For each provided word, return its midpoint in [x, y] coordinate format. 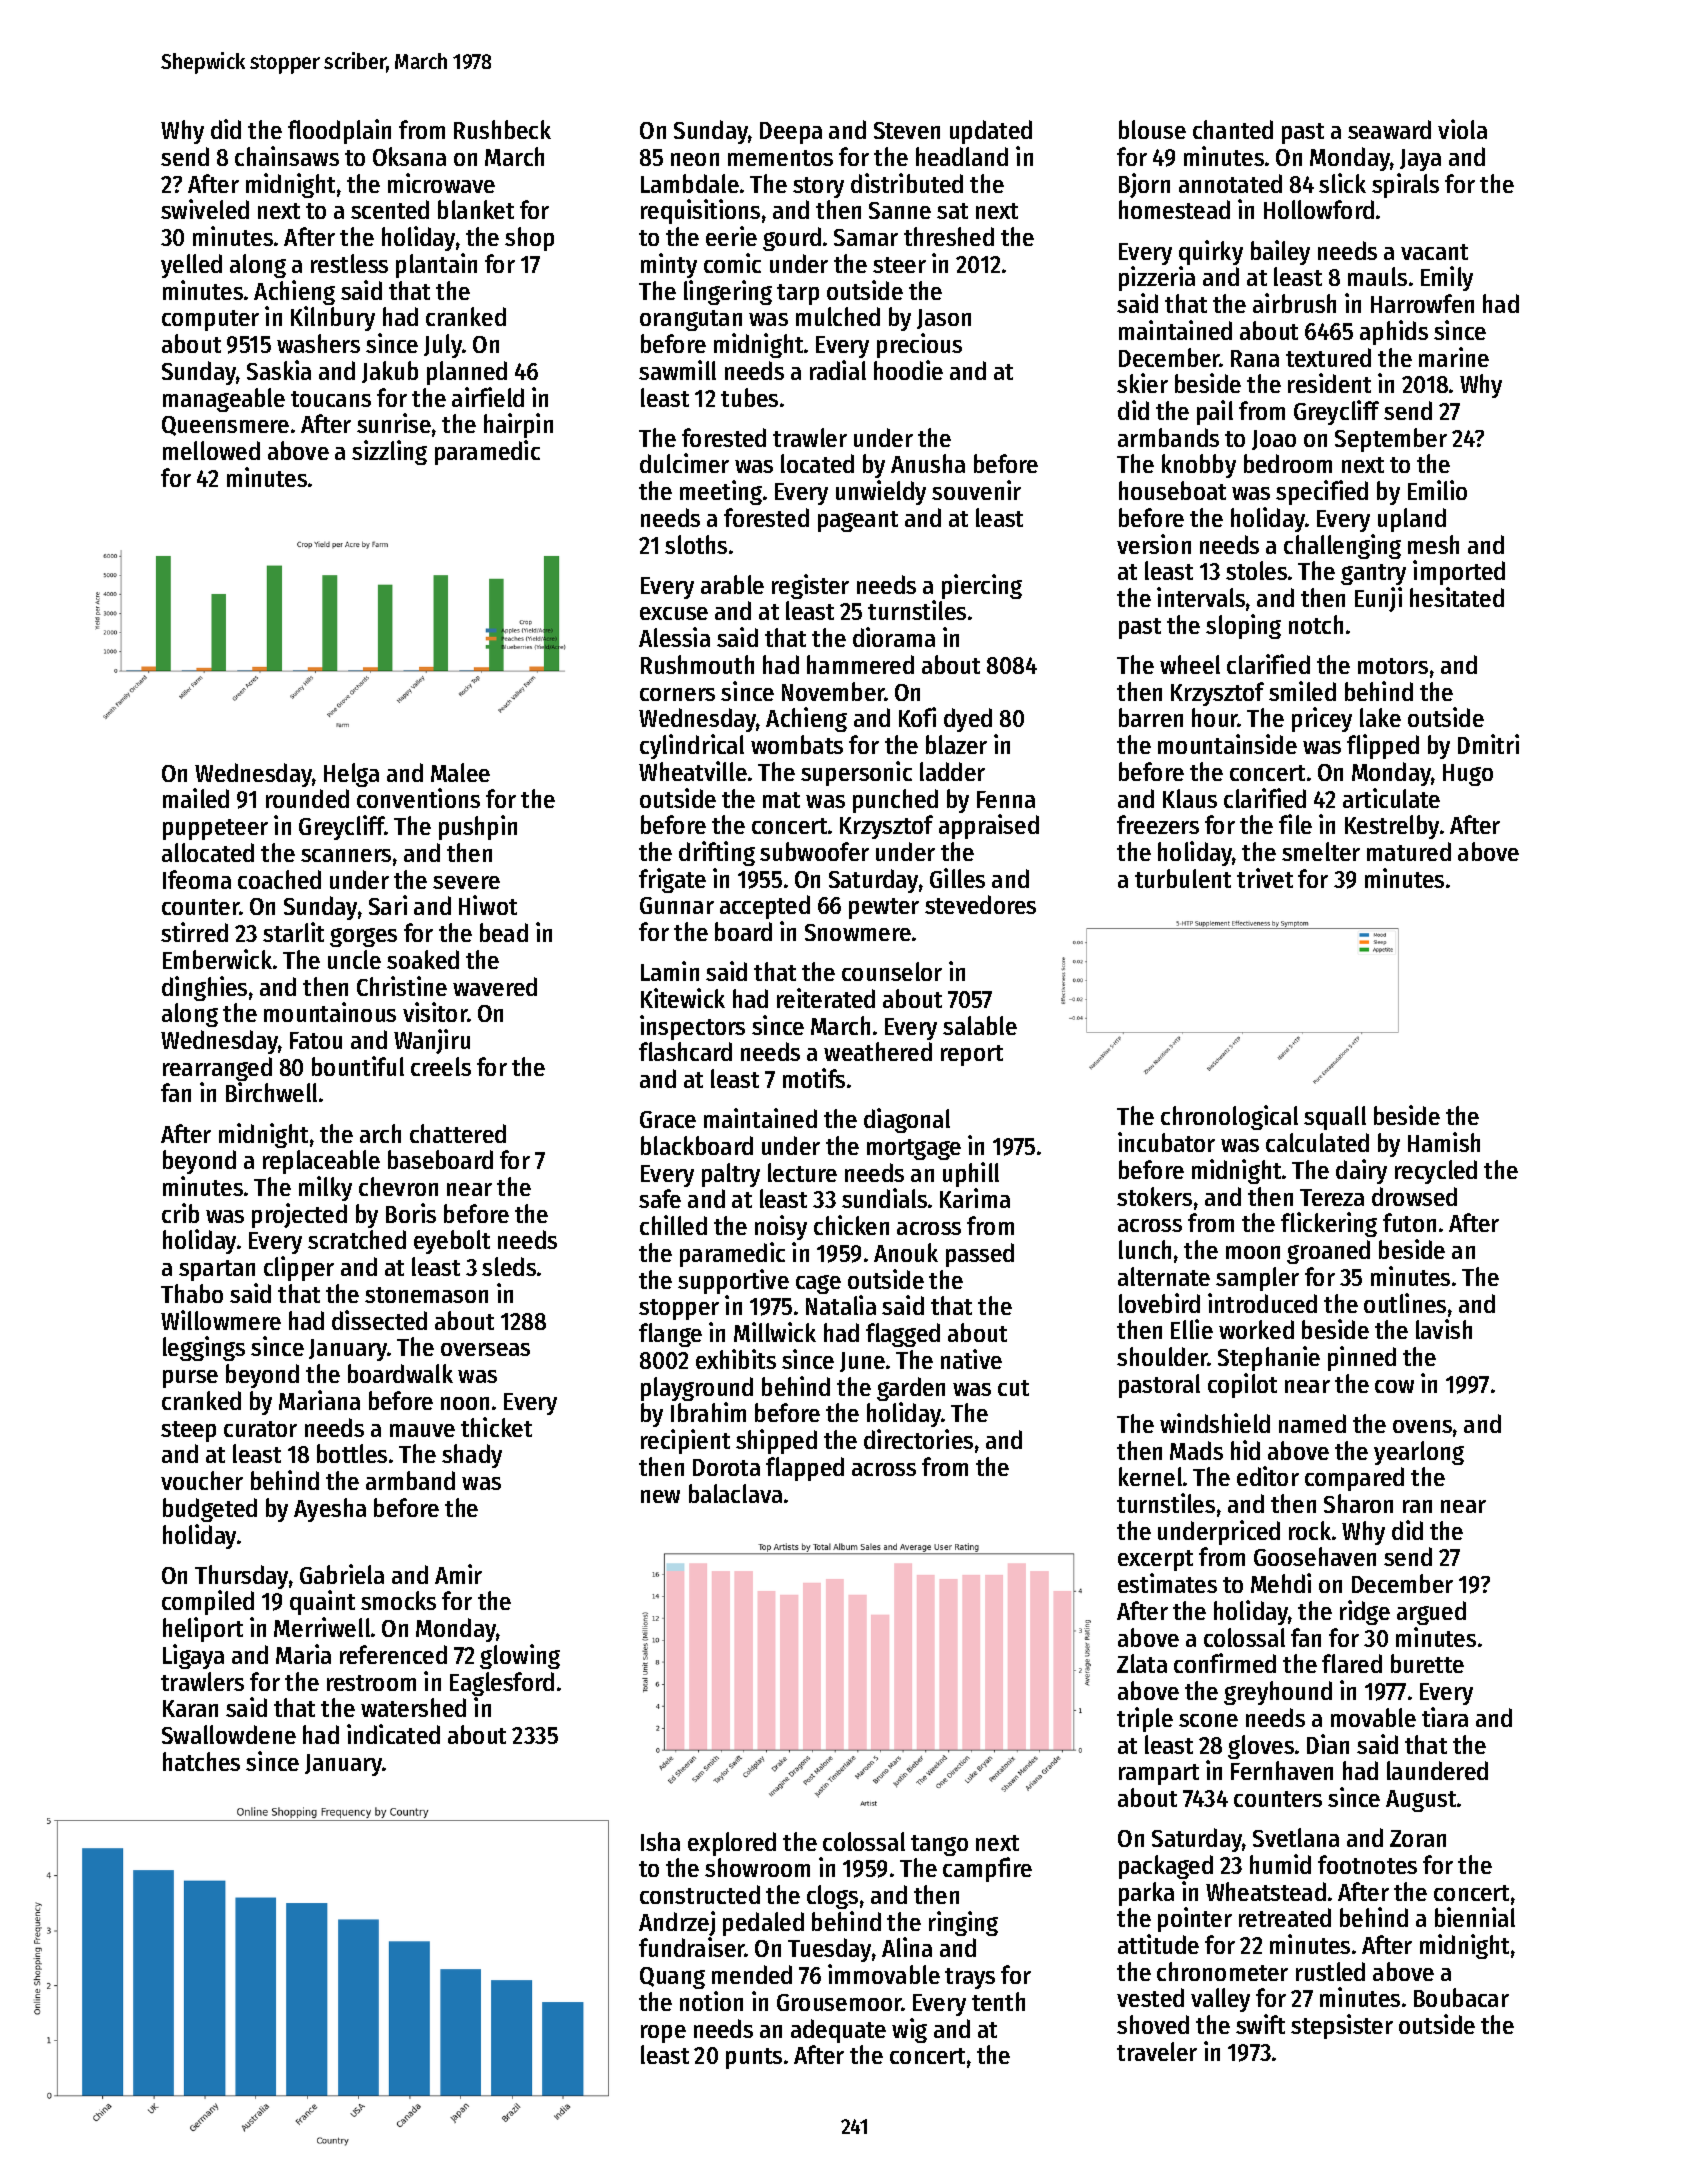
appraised [989, 826]
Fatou [316, 1040]
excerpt [1155, 1560]
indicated [393, 1734]
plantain [436, 265]
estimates [1167, 1583]
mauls [1377, 276]
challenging [1342, 546]
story [818, 187]
